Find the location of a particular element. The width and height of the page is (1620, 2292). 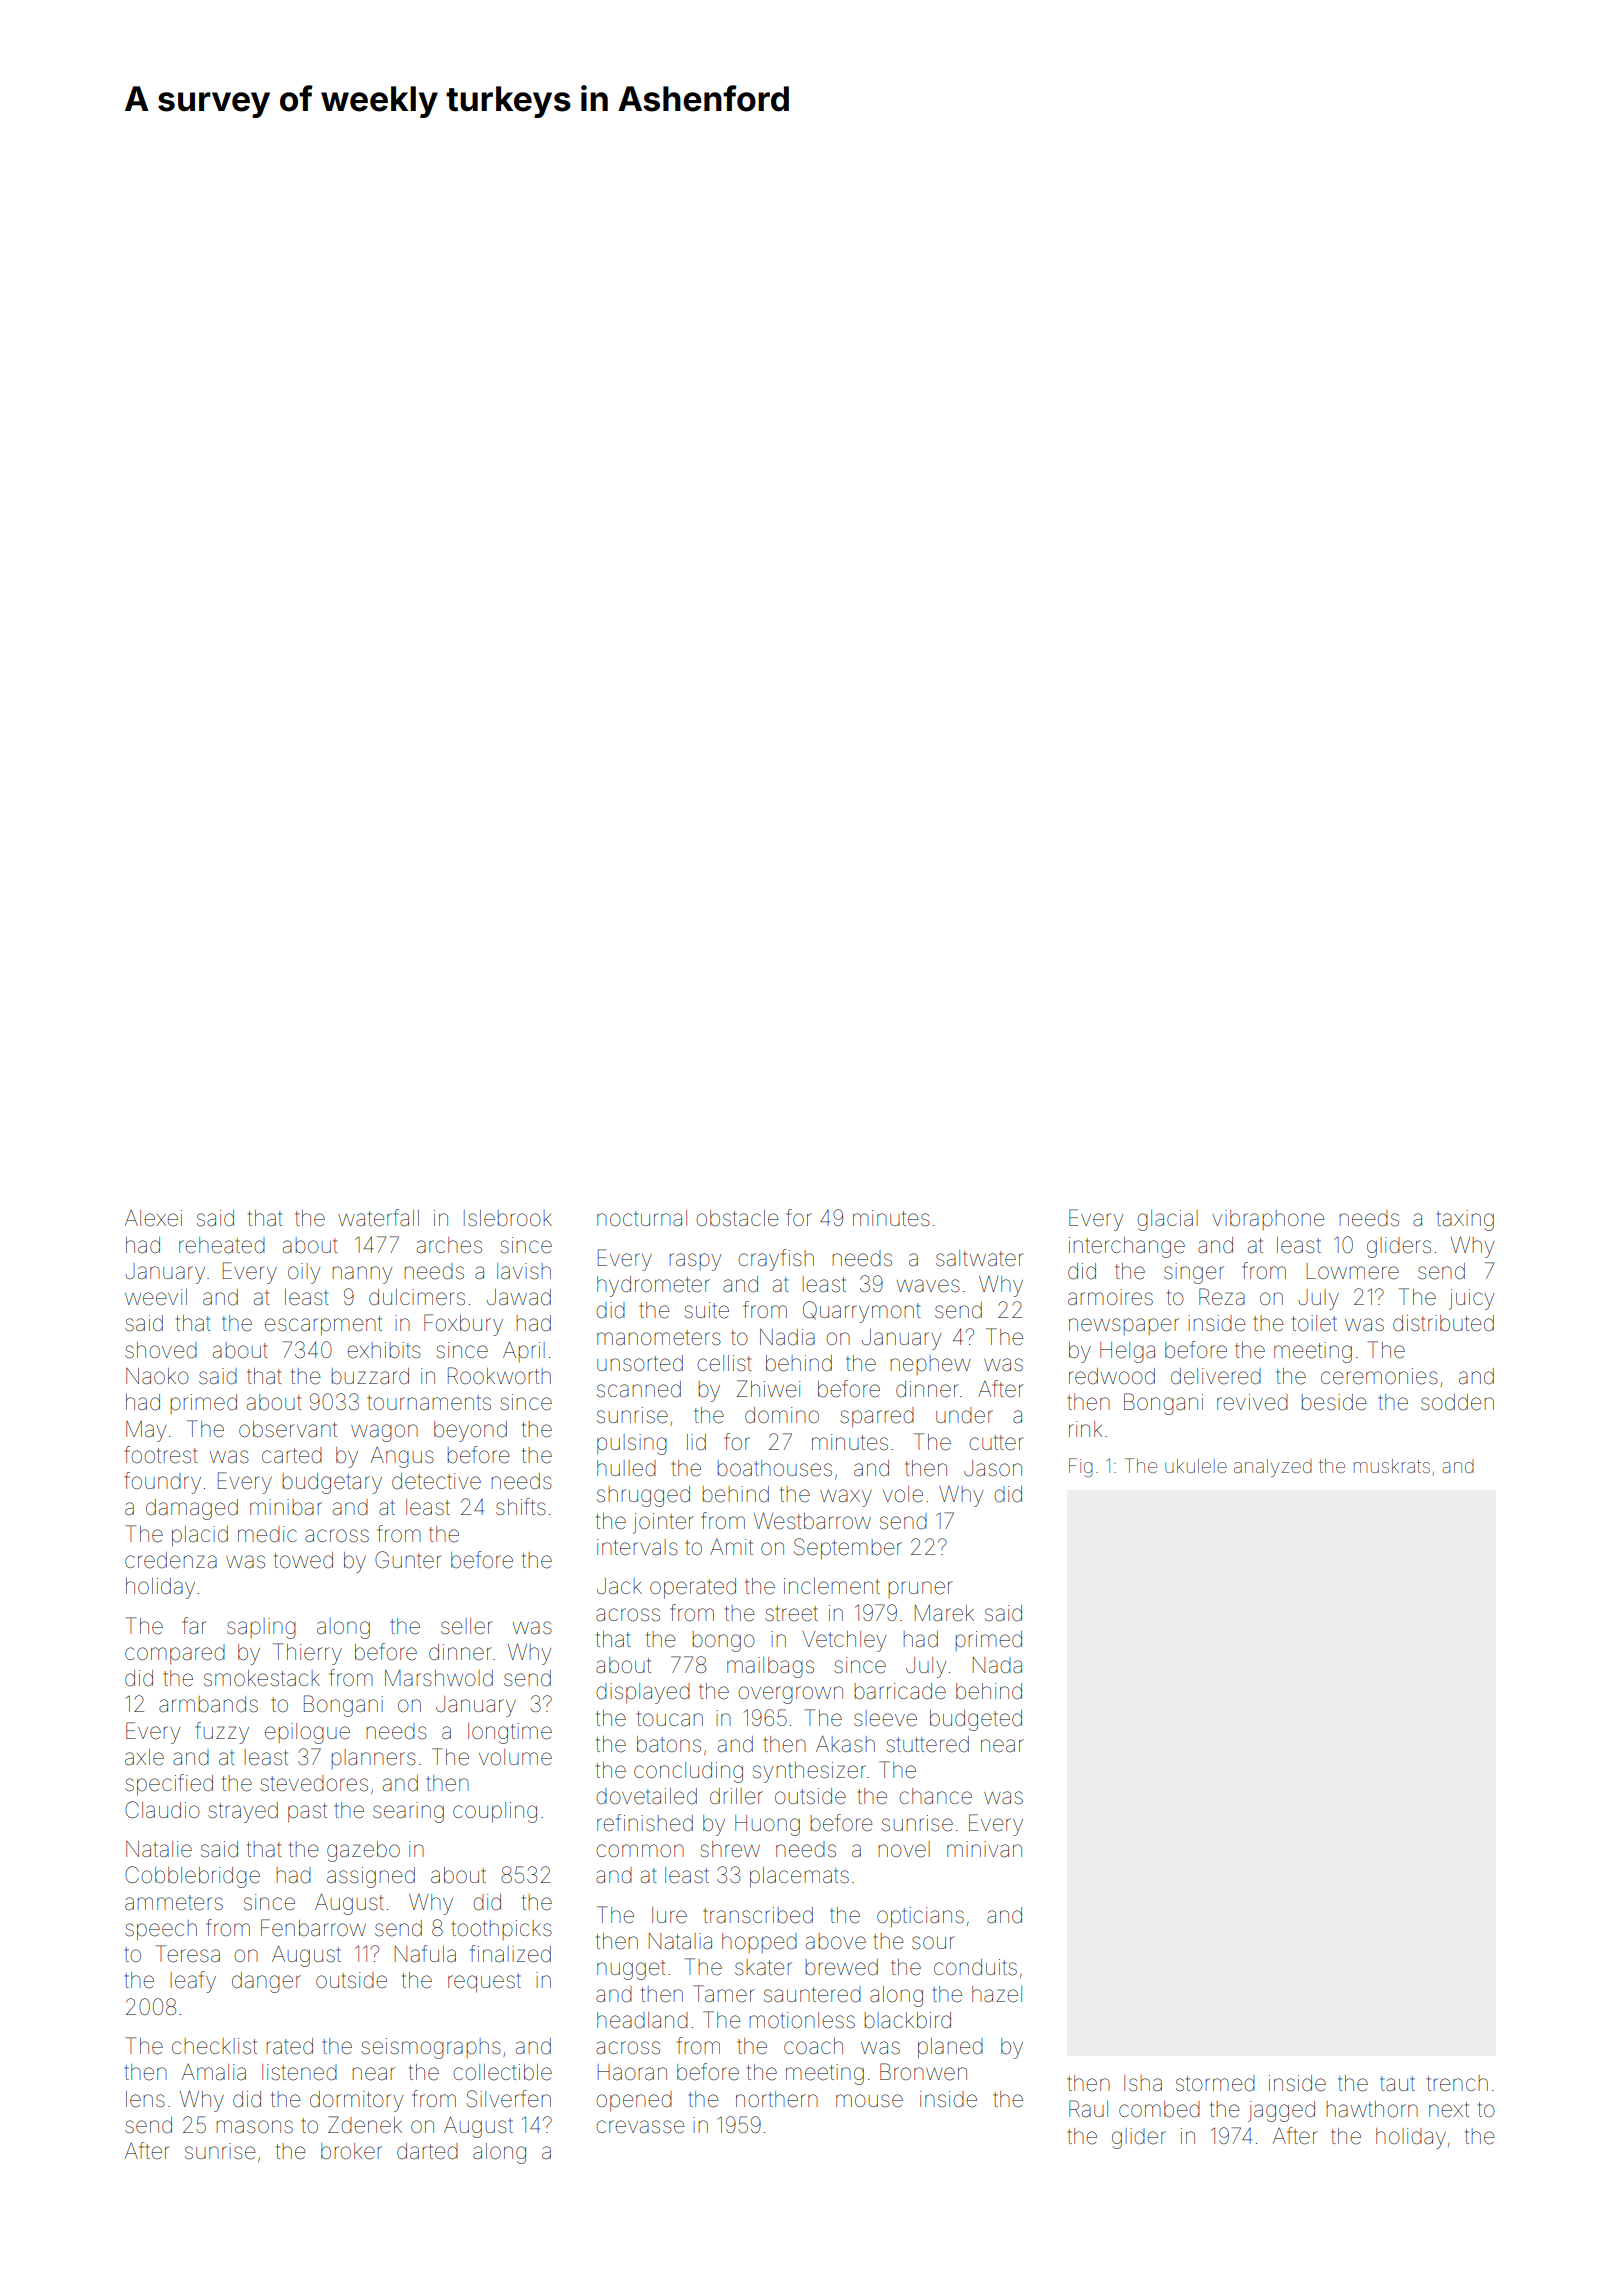

waterfall is located at coordinates (378, 1218).
